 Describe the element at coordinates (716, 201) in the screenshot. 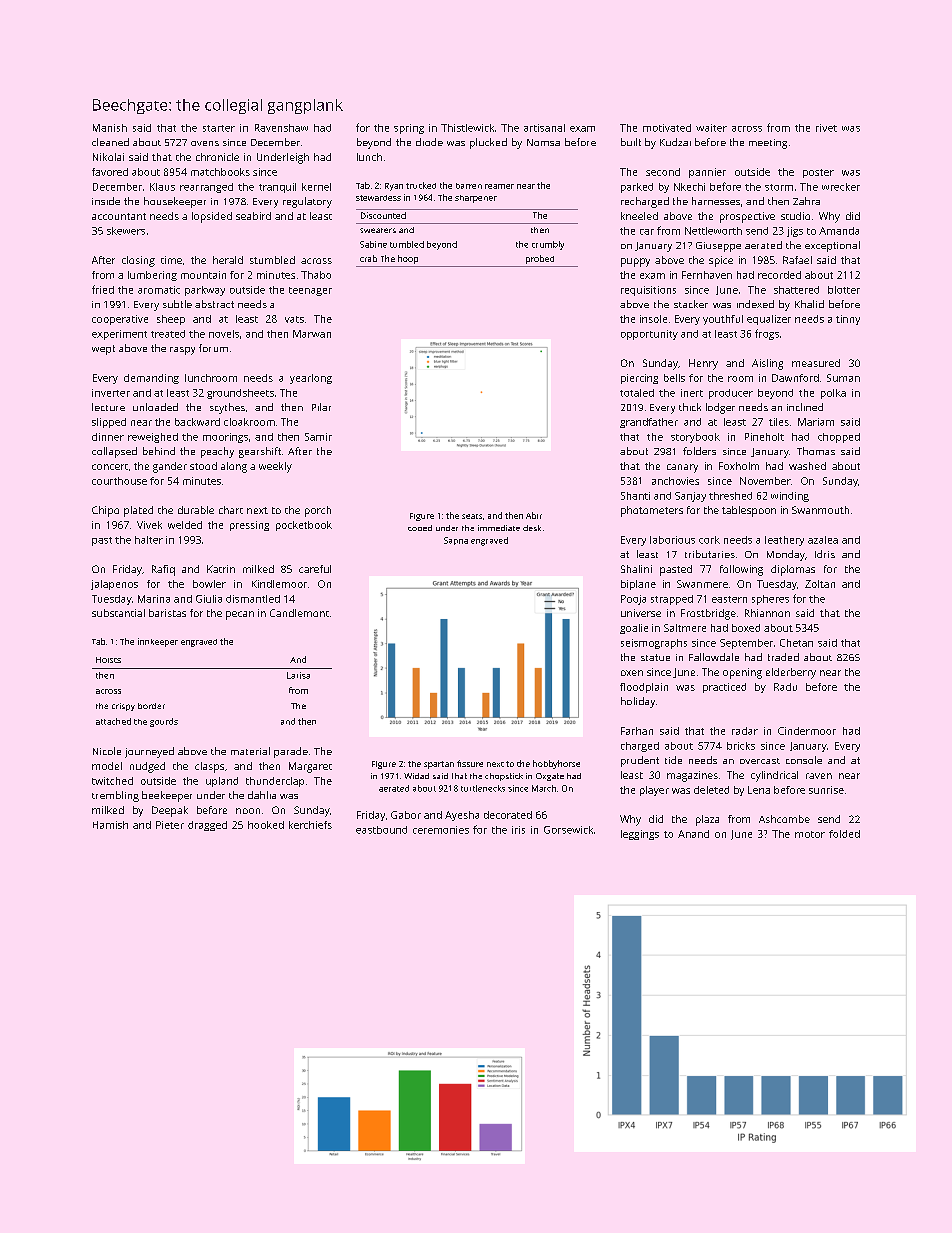

I see `harnesses` at that location.
